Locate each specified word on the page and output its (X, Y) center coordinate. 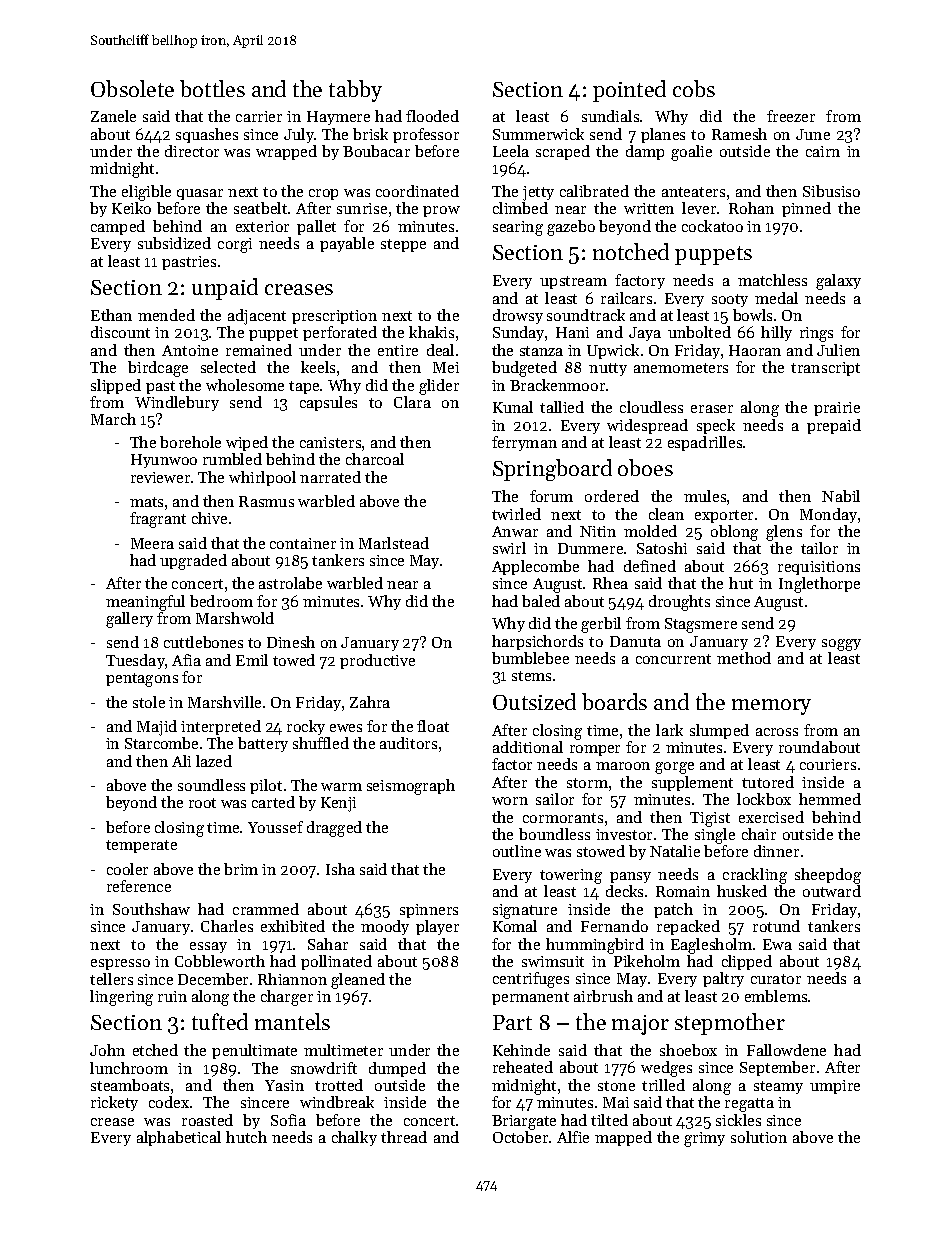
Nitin (598, 531)
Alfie (573, 1137)
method (744, 658)
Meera (152, 543)
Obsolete (132, 88)
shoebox (688, 1050)
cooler (127, 869)
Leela (511, 151)
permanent (530, 998)
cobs (694, 88)
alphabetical (179, 1138)
